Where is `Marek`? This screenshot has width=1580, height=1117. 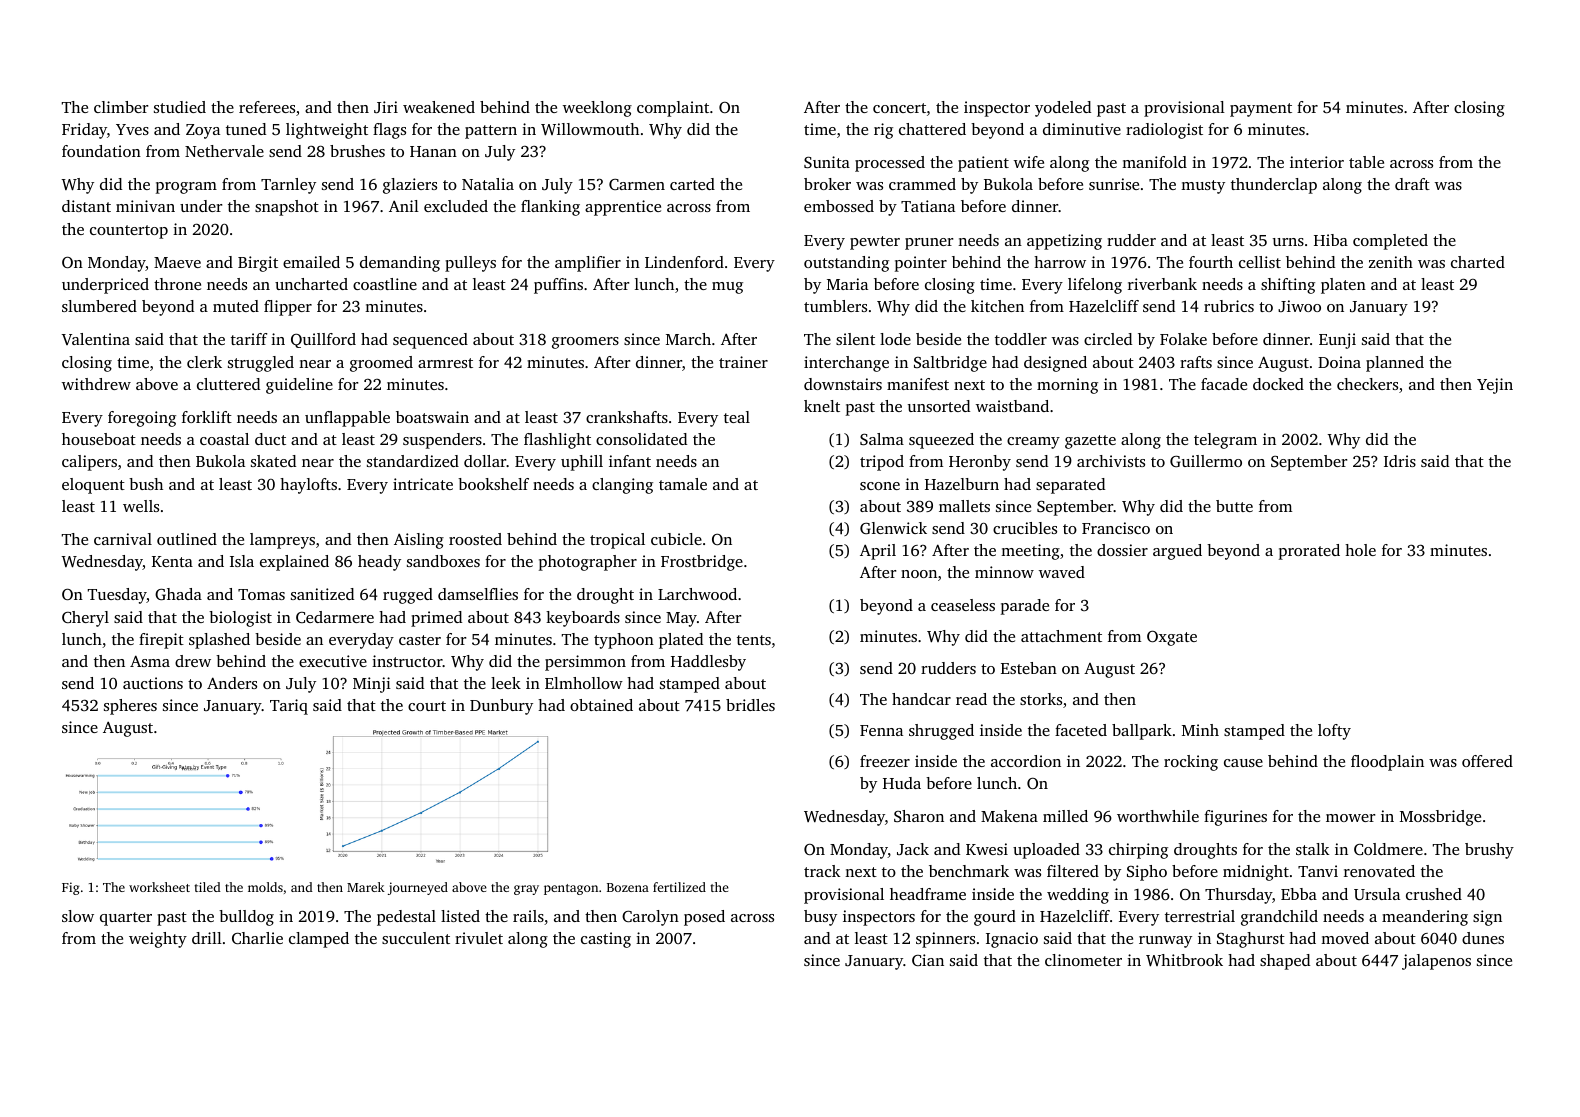
Marek is located at coordinates (366, 887).
